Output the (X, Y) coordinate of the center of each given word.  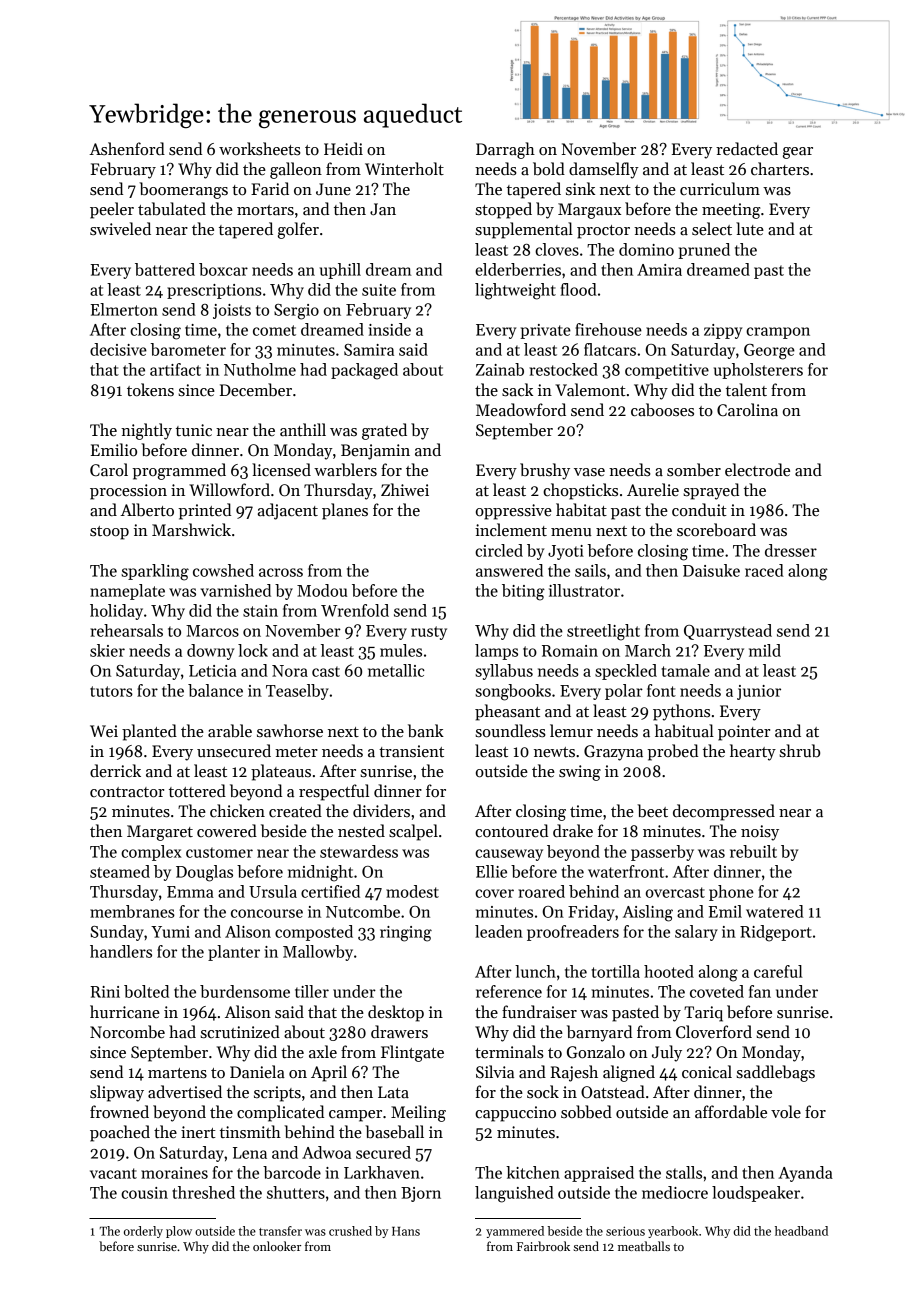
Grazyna (613, 753)
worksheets (260, 149)
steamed (120, 871)
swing (580, 773)
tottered (197, 791)
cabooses (662, 410)
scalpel (413, 832)
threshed (203, 1192)
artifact (175, 369)
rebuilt (753, 851)
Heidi (343, 149)
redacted (747, 149)
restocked (563, 369)
